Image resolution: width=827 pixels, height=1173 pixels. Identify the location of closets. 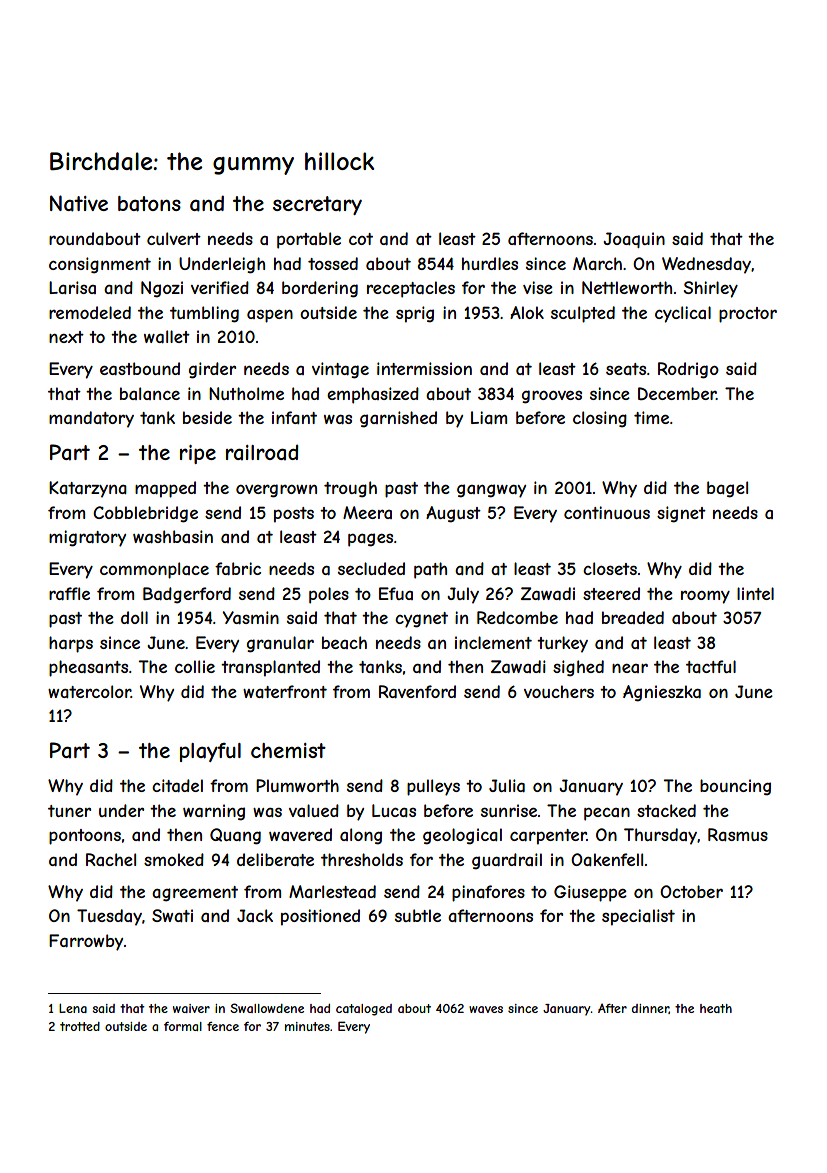
(610, 568).
